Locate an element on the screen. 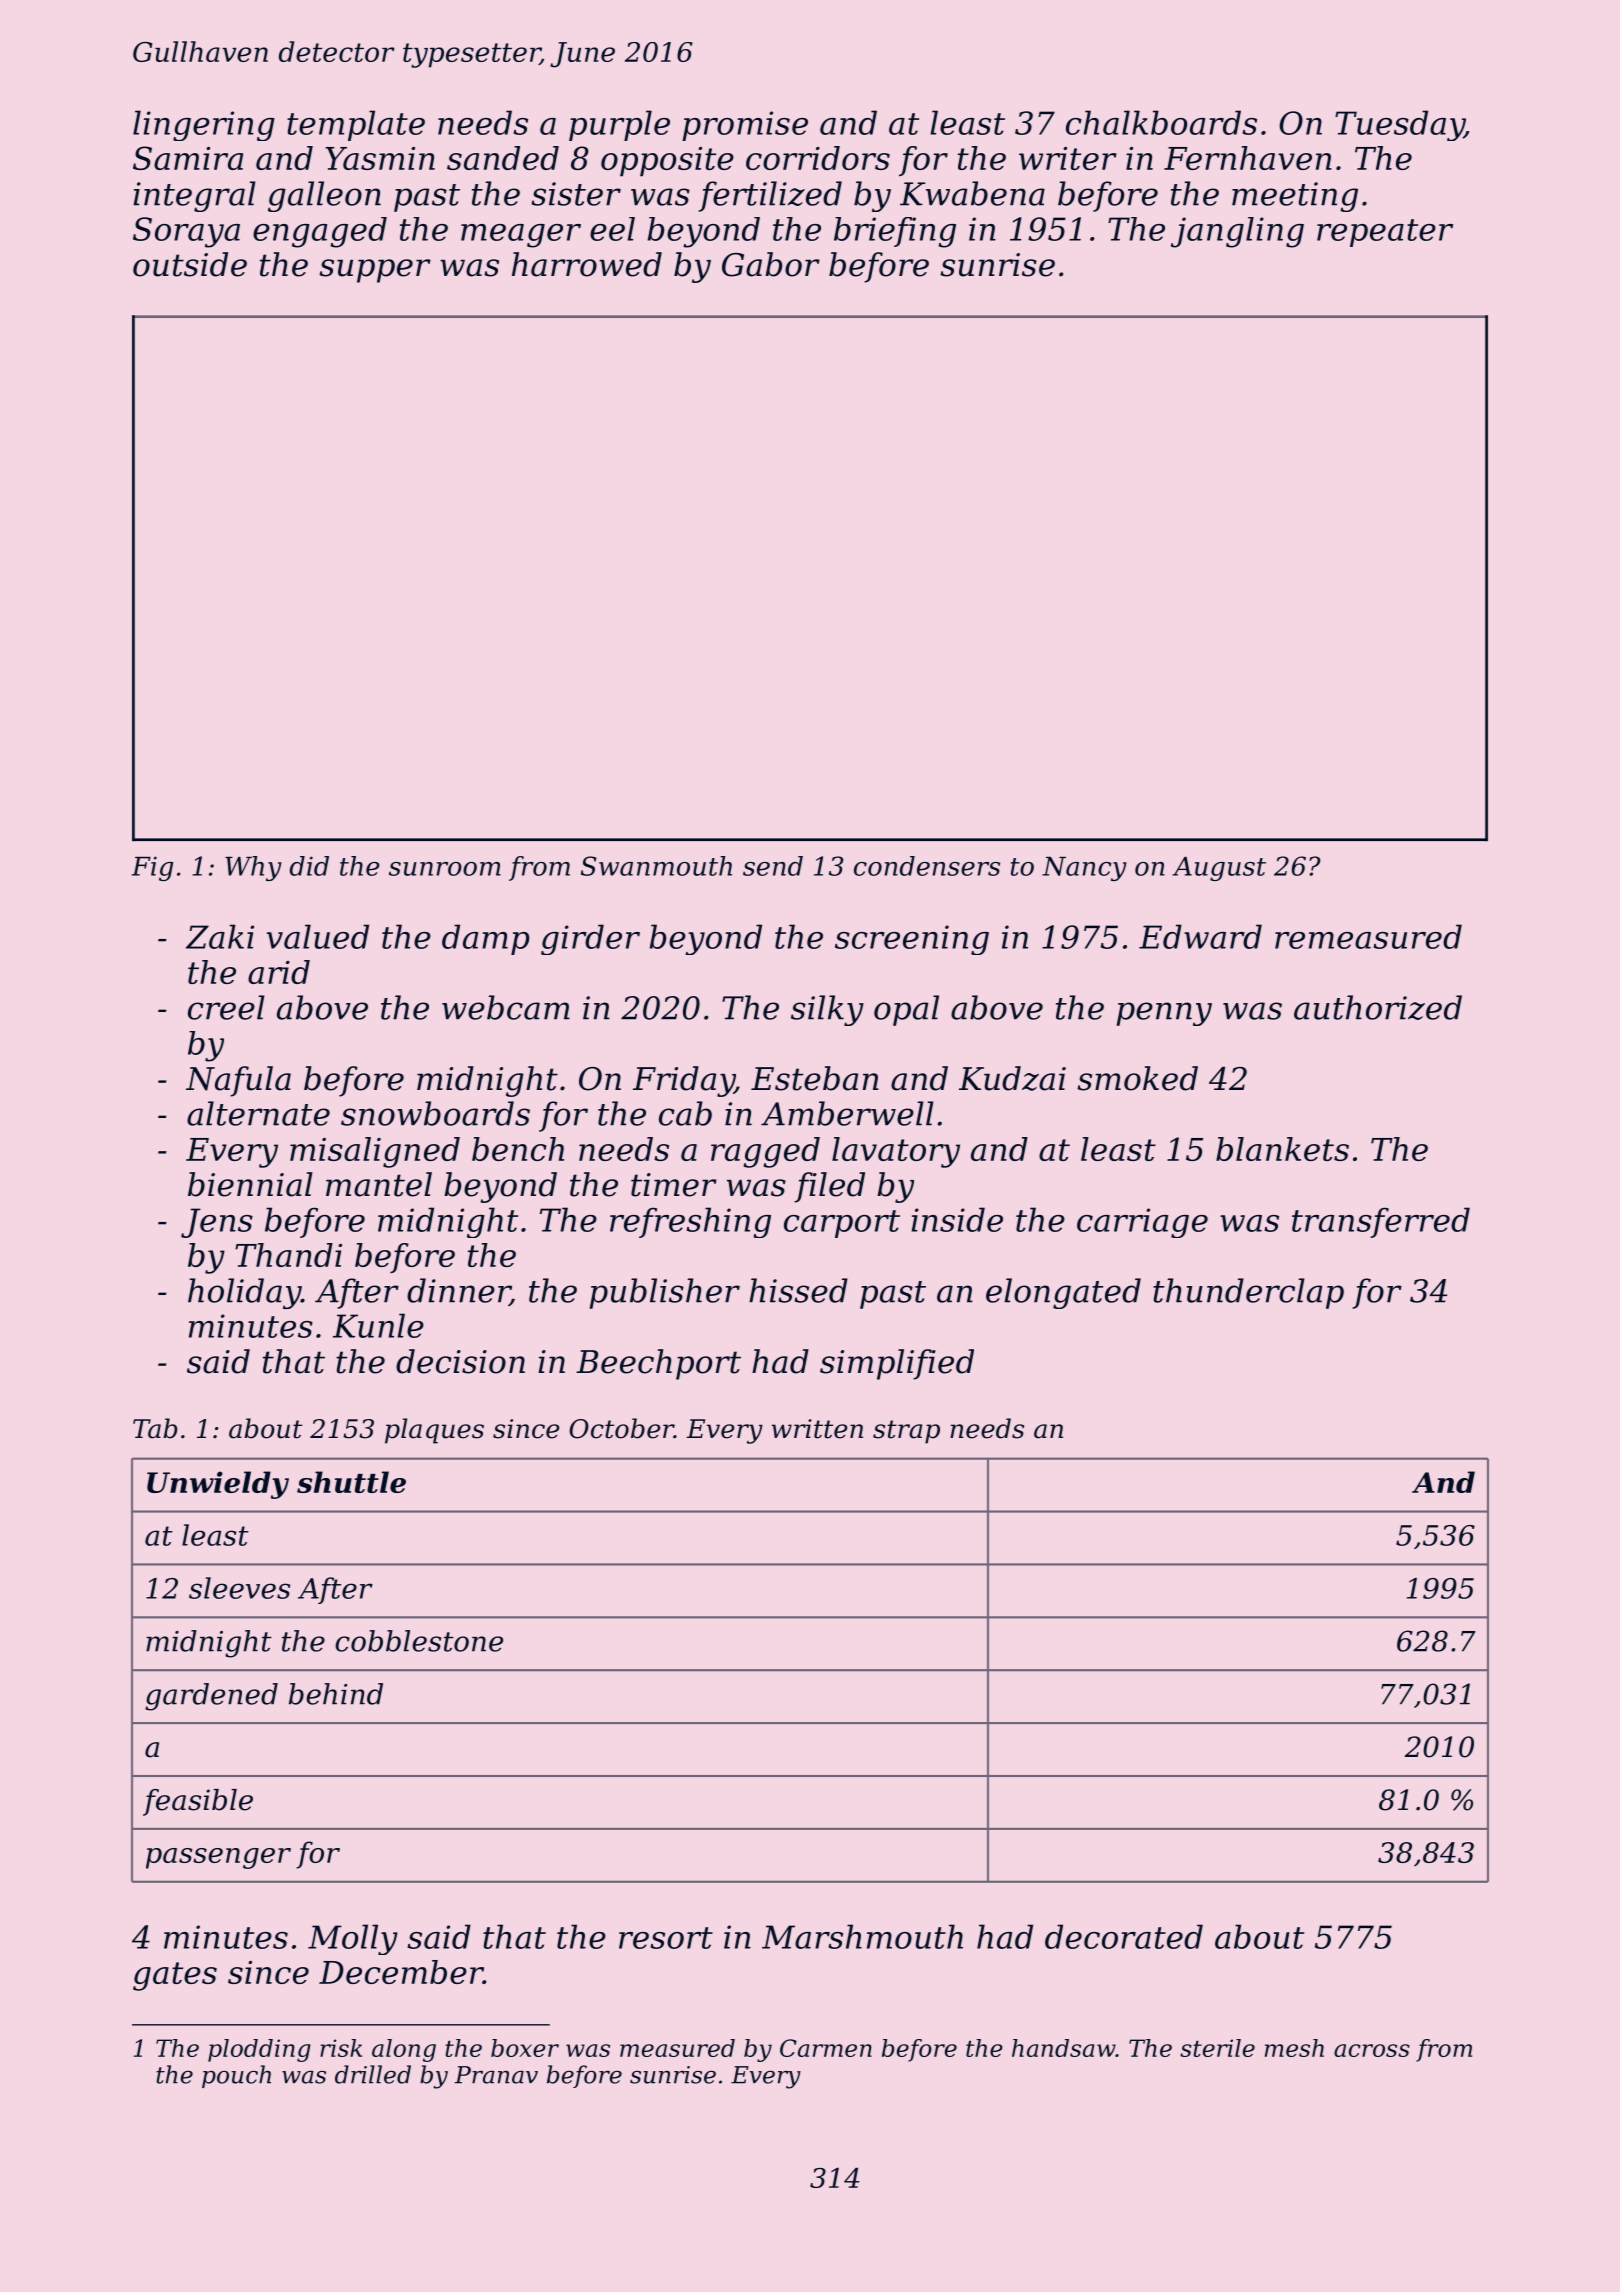 The image size is (1620, 2292). send is located at coordinates (773, 866).
